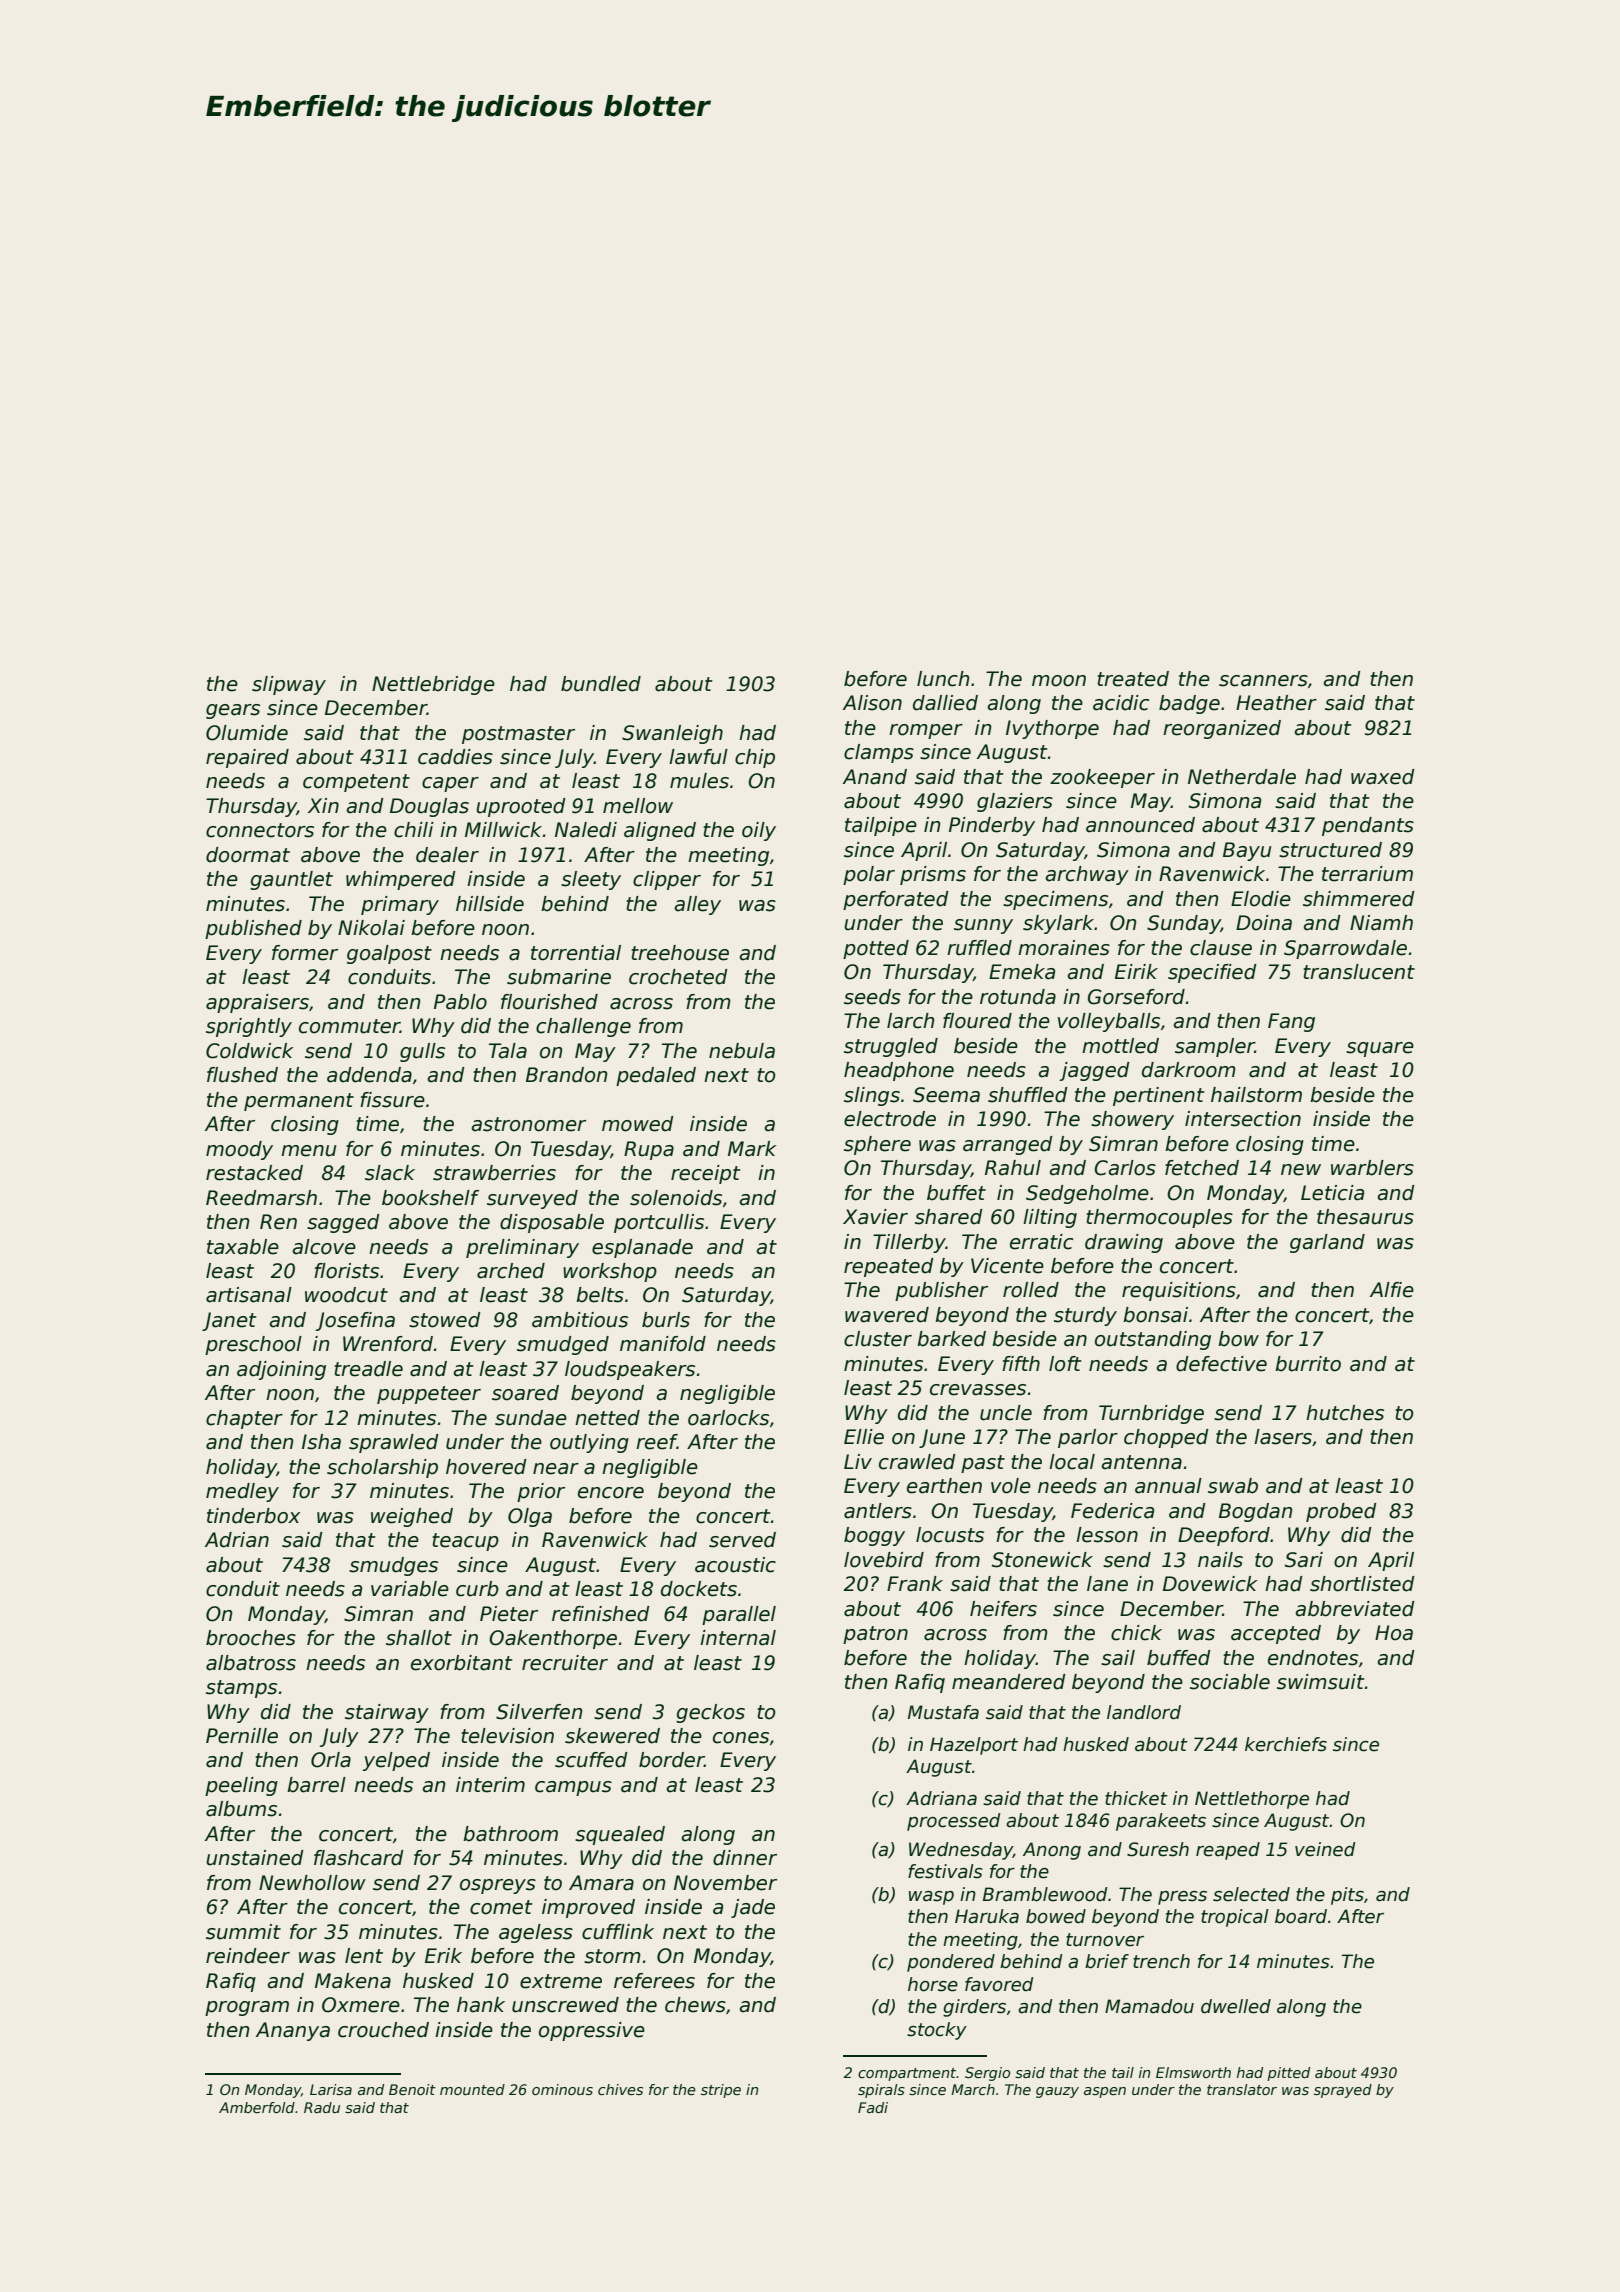  What do you see at coordinates (875, 777) in the document?
I see `Anand` at bounding box center [875, 777].
